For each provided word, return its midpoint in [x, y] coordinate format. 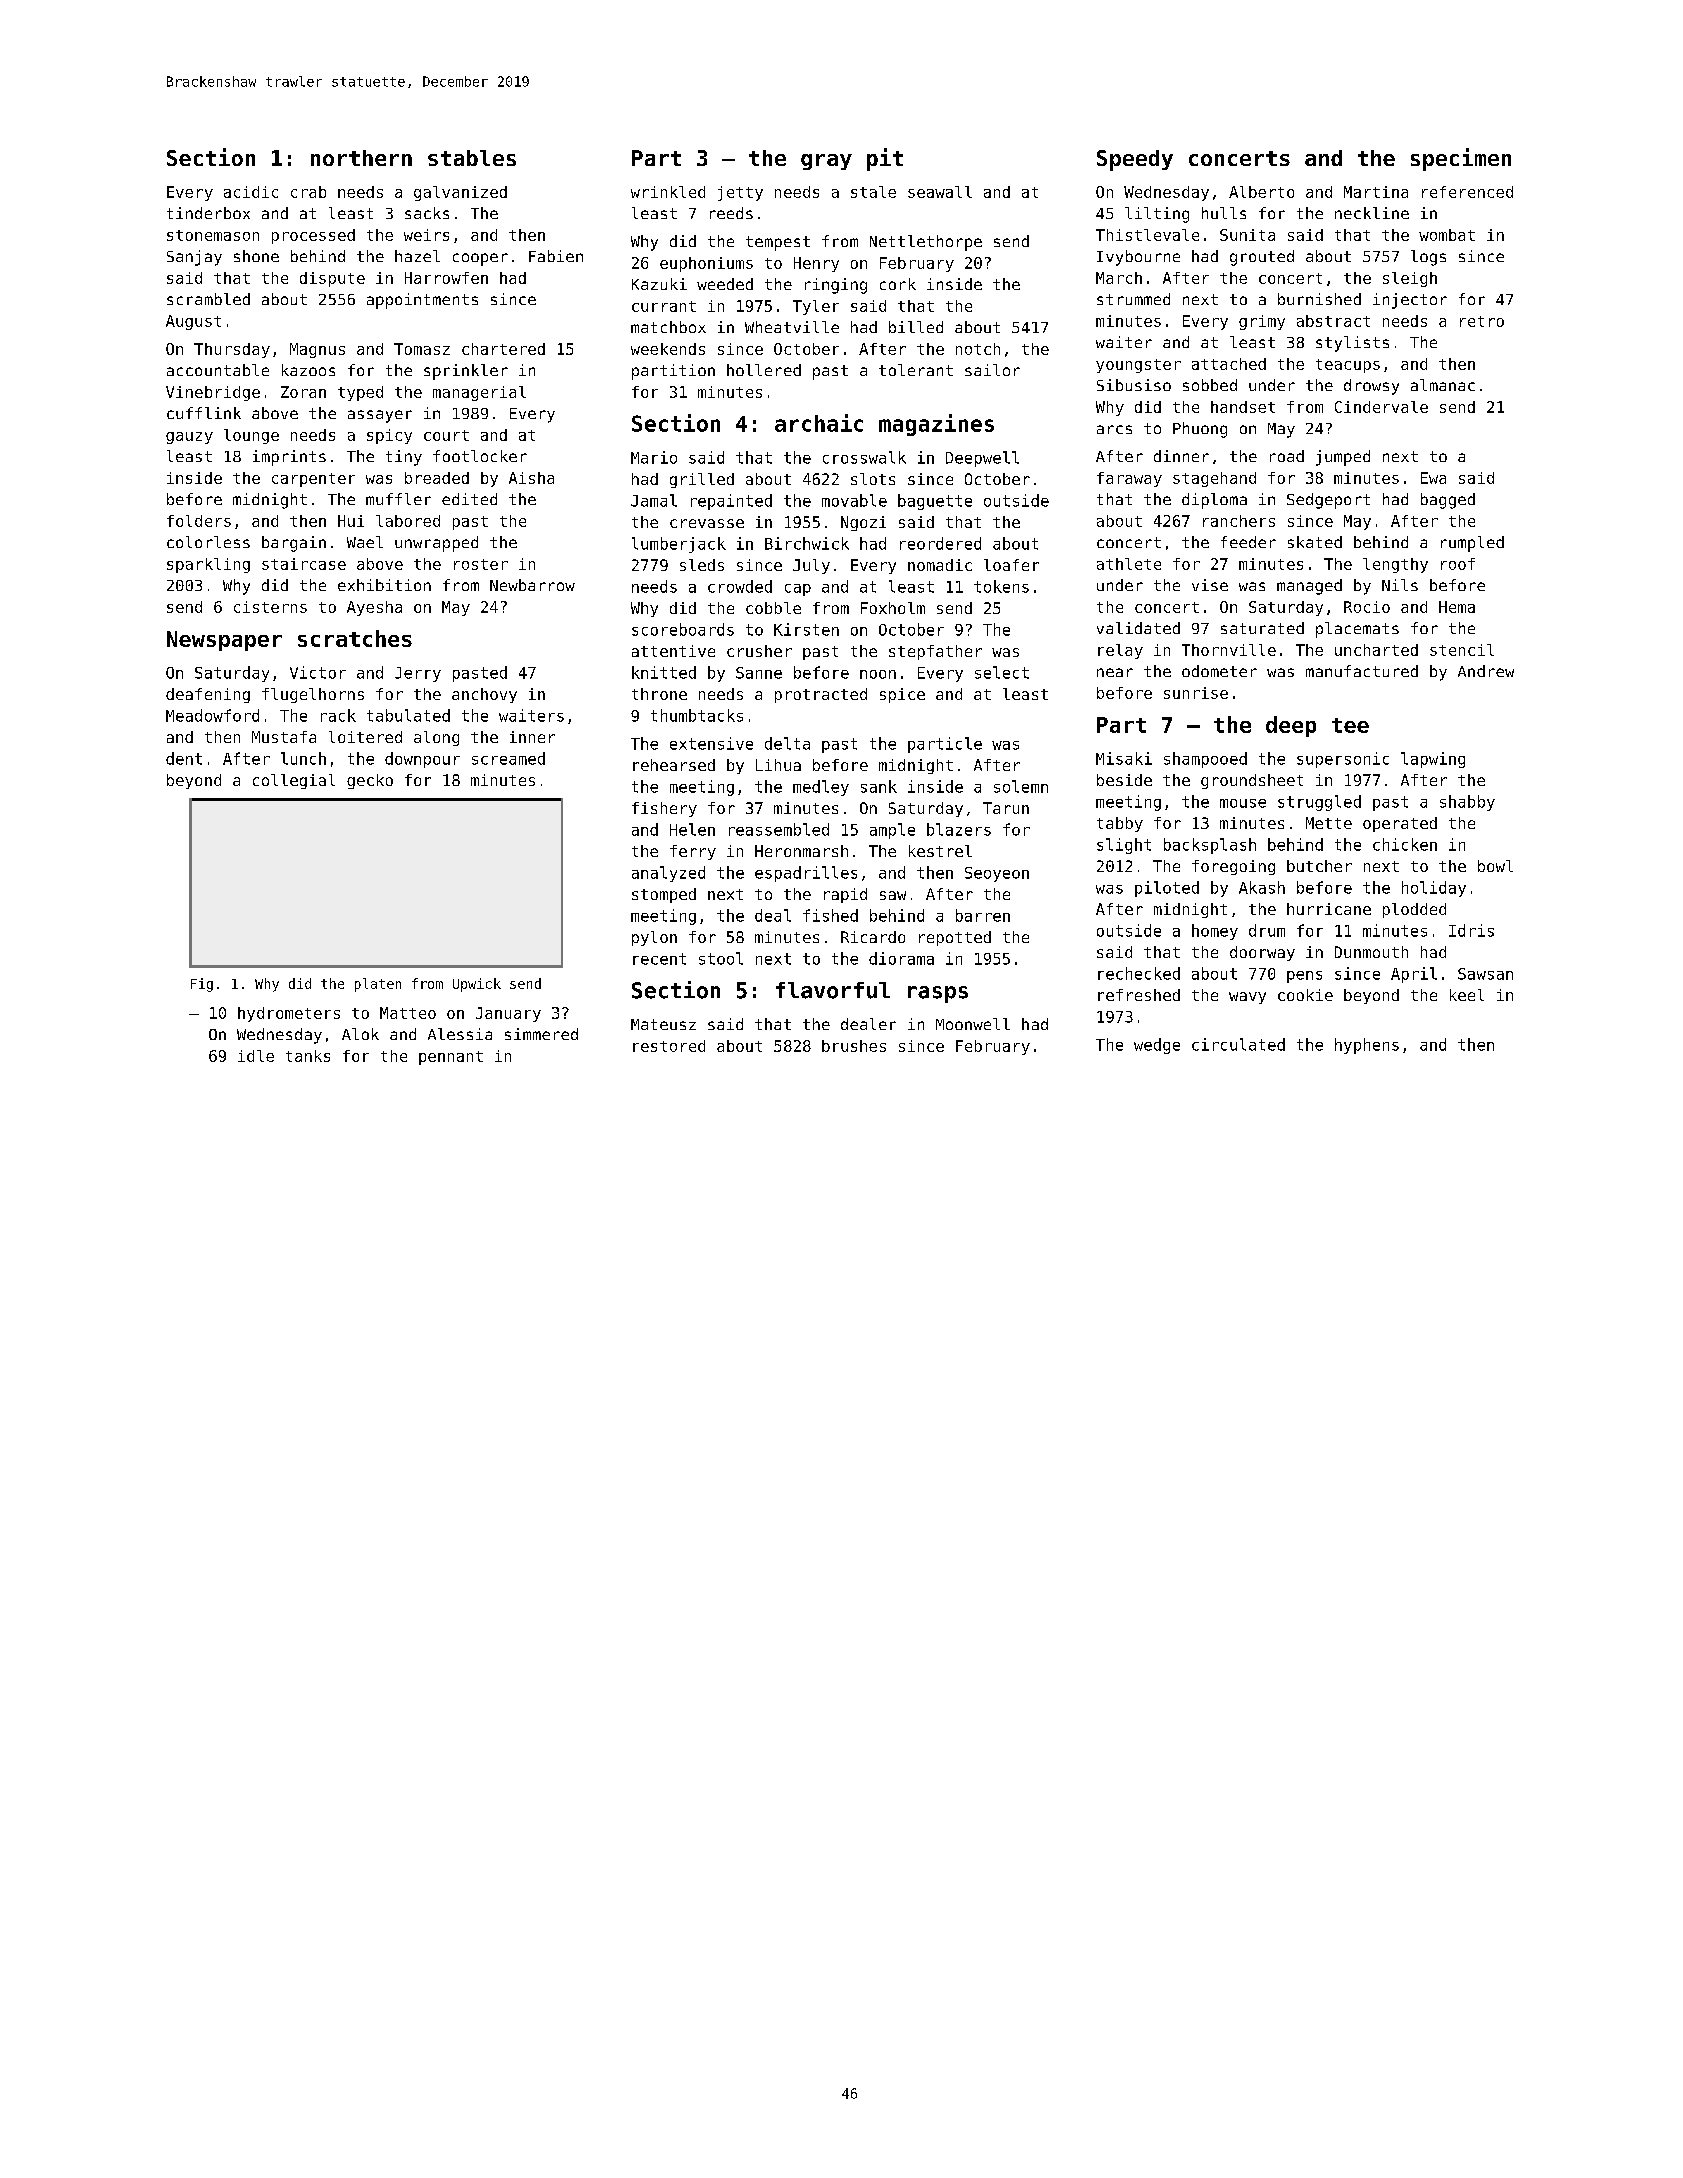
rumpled [1472, 544]
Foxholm [893, 608]
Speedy [1135, 160]
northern [361, 158]
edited [469, 499]
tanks [308, 1056]
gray [826, 162]
